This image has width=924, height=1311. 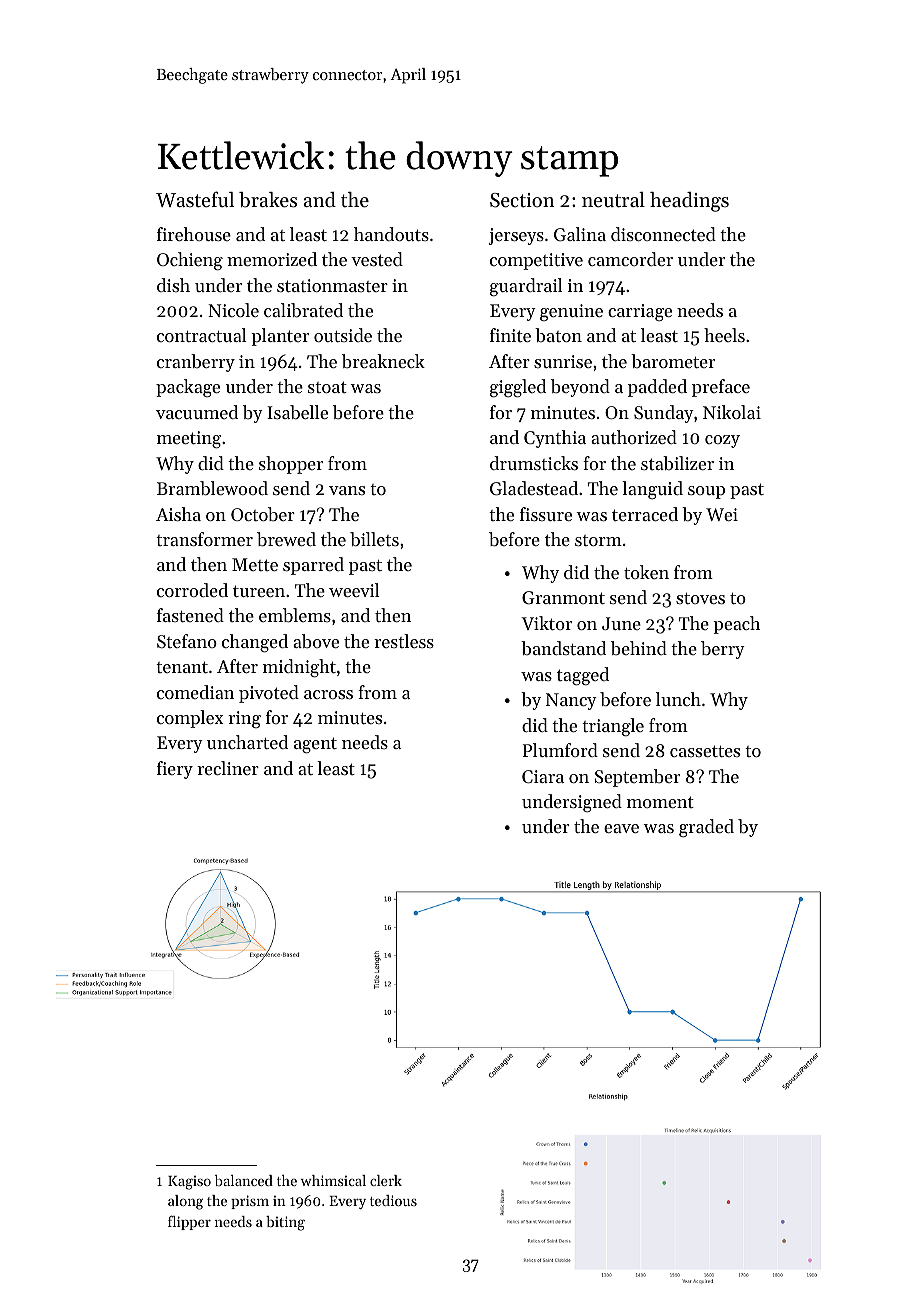 I want to click on Section, so click(x=522, y=200).
